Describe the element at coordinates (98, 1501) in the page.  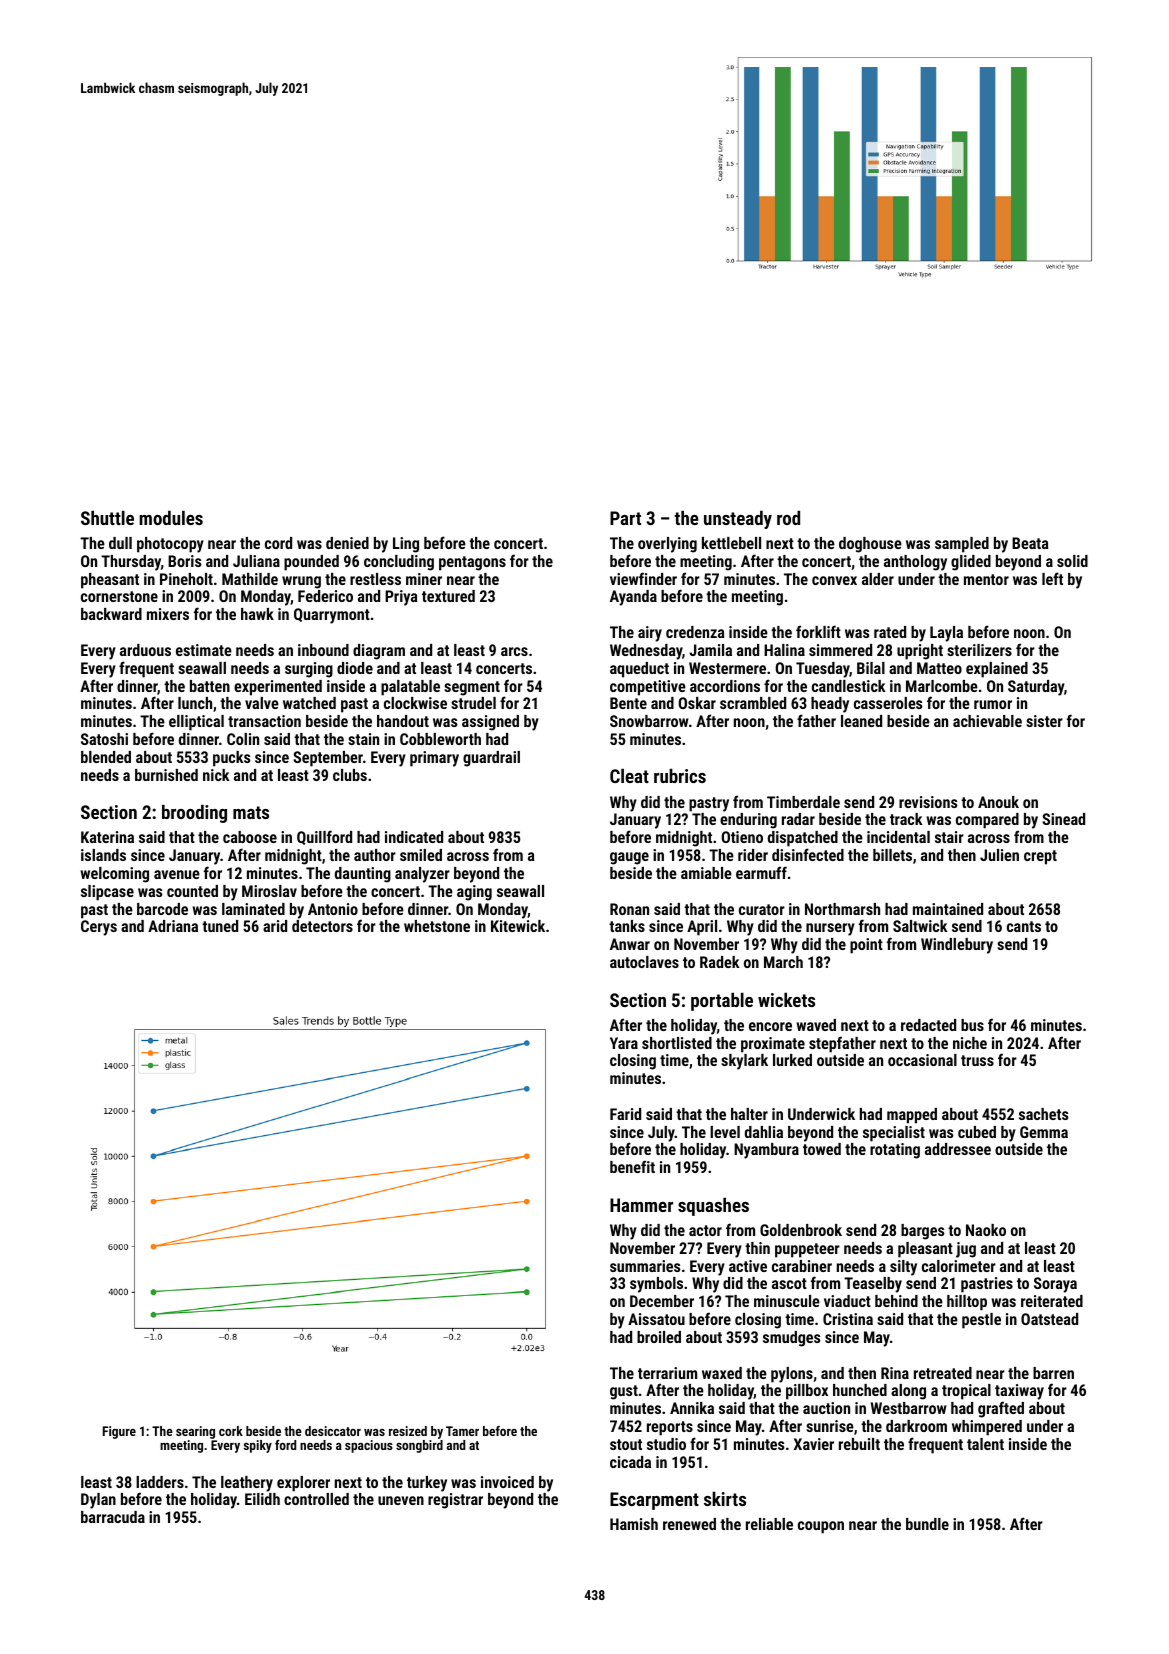
I see `Dylan` at that location.
